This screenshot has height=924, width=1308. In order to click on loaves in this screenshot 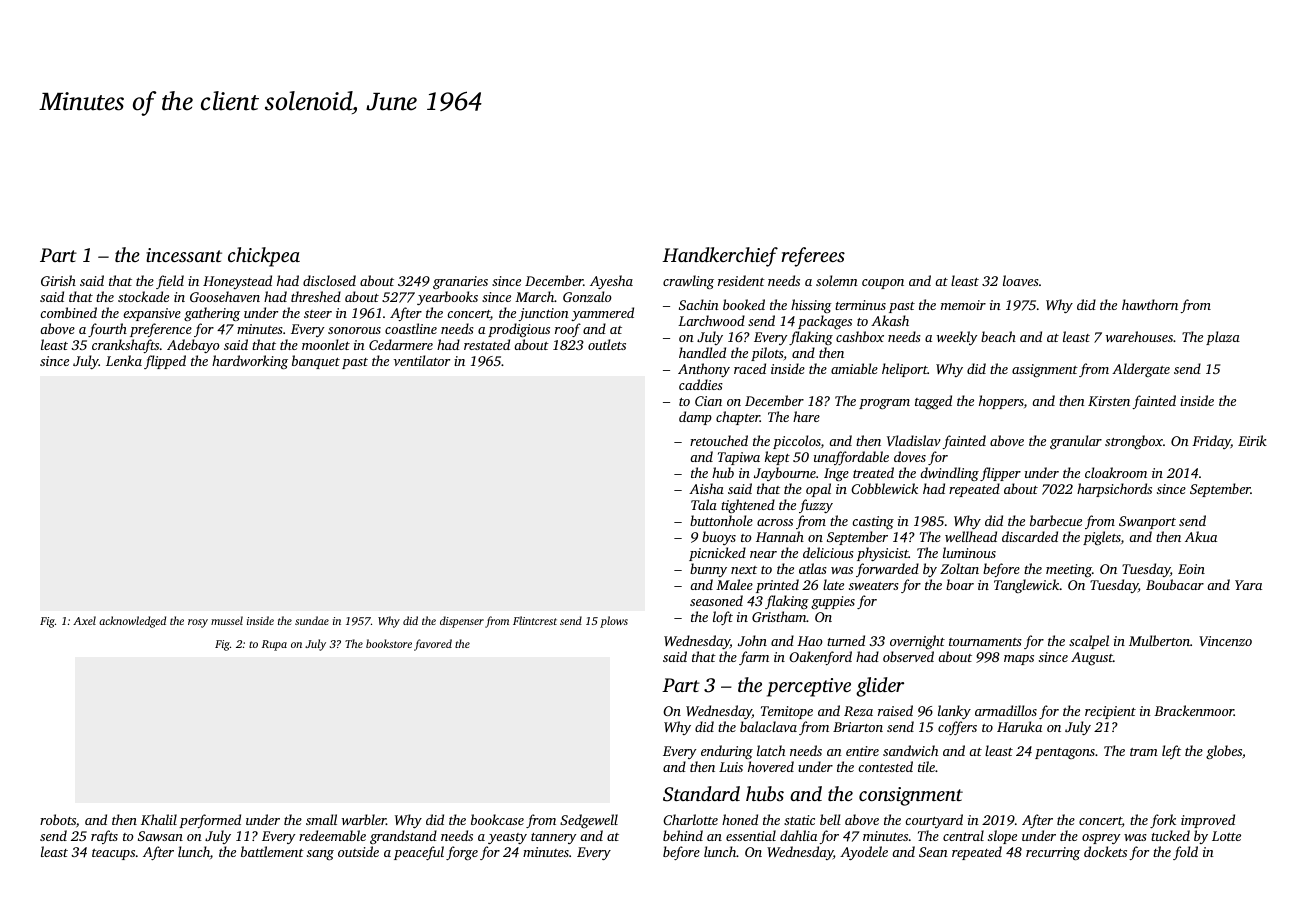, I will do `click(1021, 280)`.
